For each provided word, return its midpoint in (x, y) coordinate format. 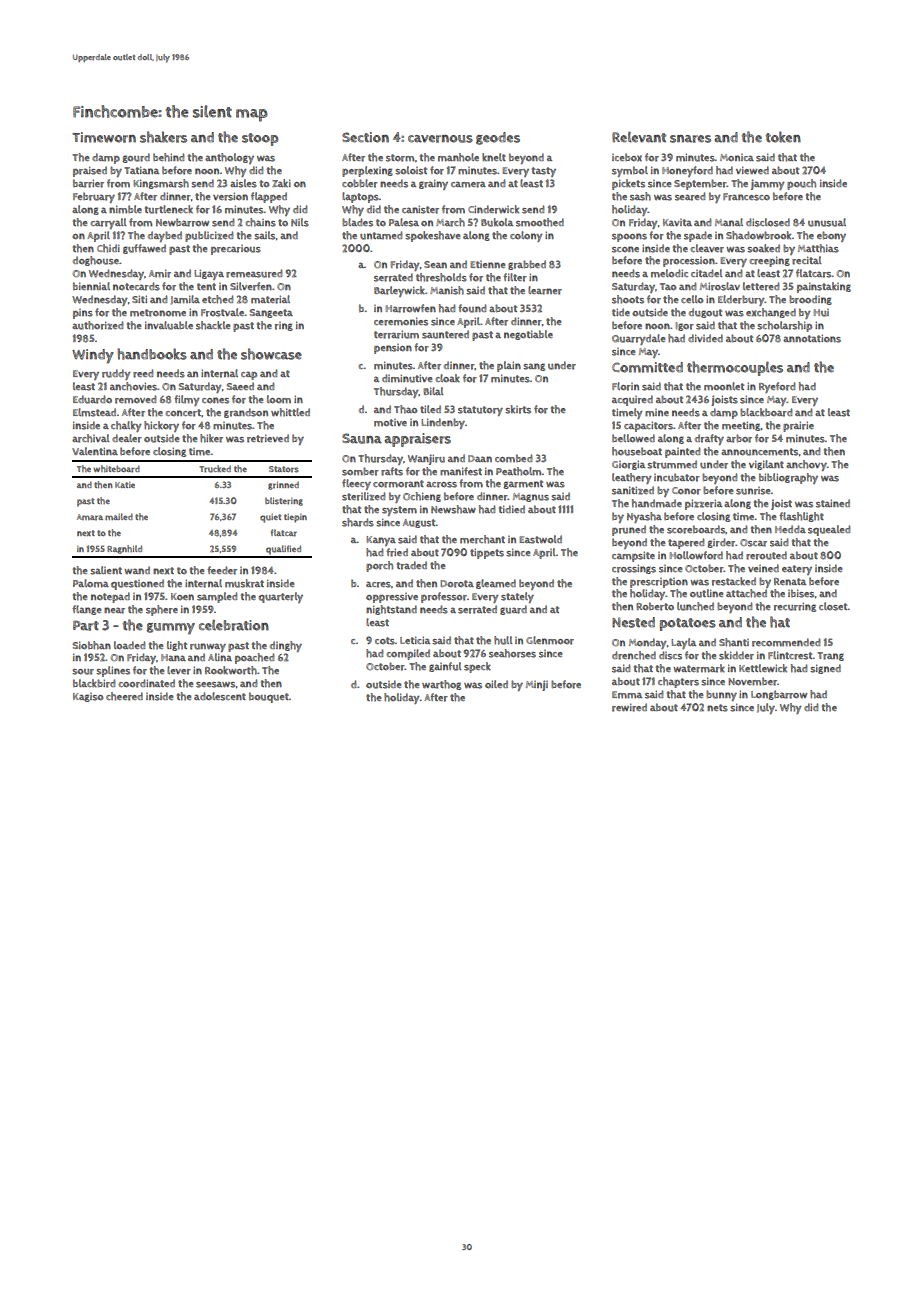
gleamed (496, 584)
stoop (260, 139)
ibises (801, 593)
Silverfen (251, 286)
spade (698, 236)
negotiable (528, 335)
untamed (381, 235)
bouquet (269, 697)
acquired (632, 400)
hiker (211, 438)
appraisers (417, 440)
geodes (498, 138)
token (783, 137)
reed (143, 373)
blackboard (766, 412)
